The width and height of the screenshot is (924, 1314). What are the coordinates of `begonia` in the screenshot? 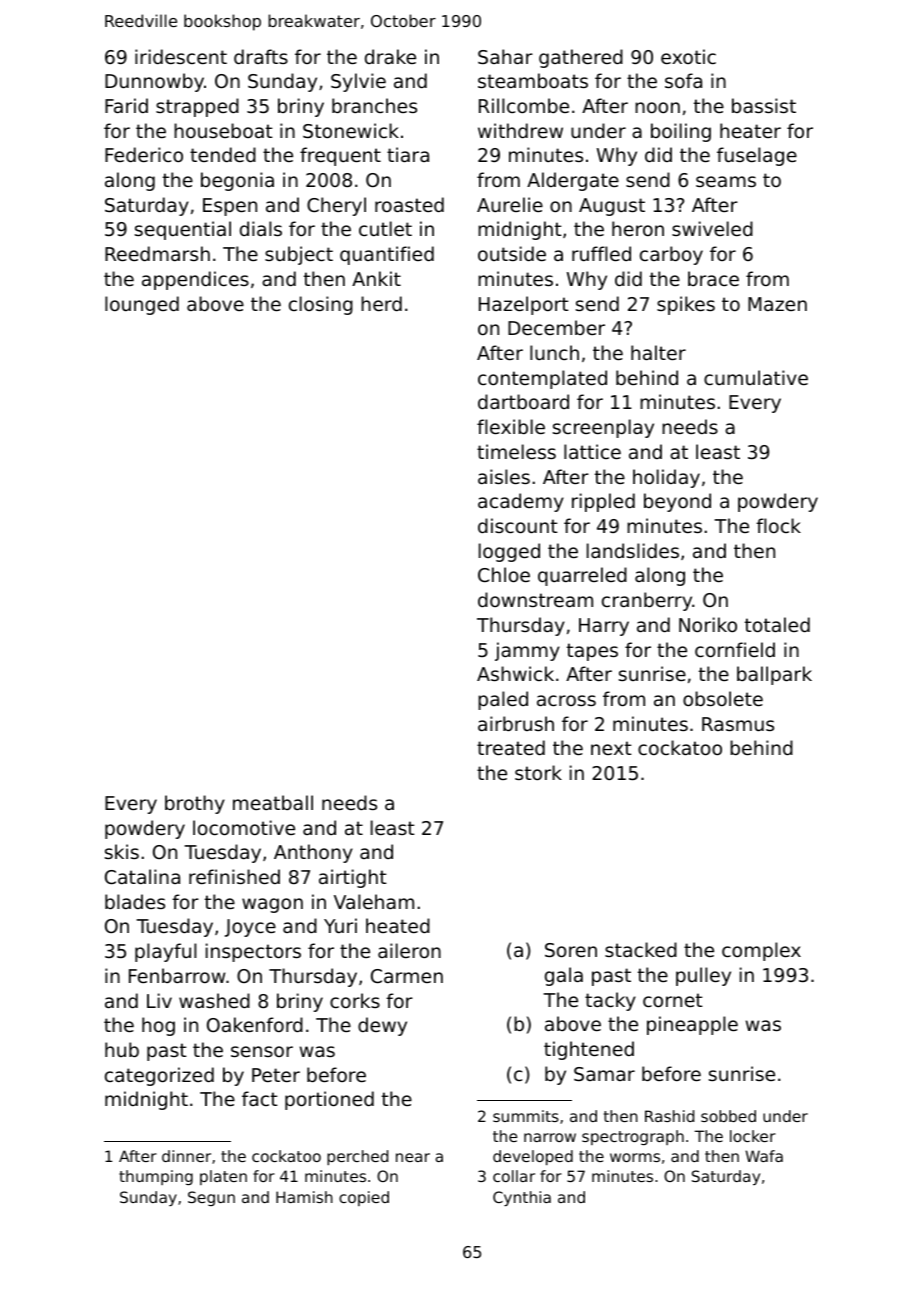 It's located at (237, 181).
